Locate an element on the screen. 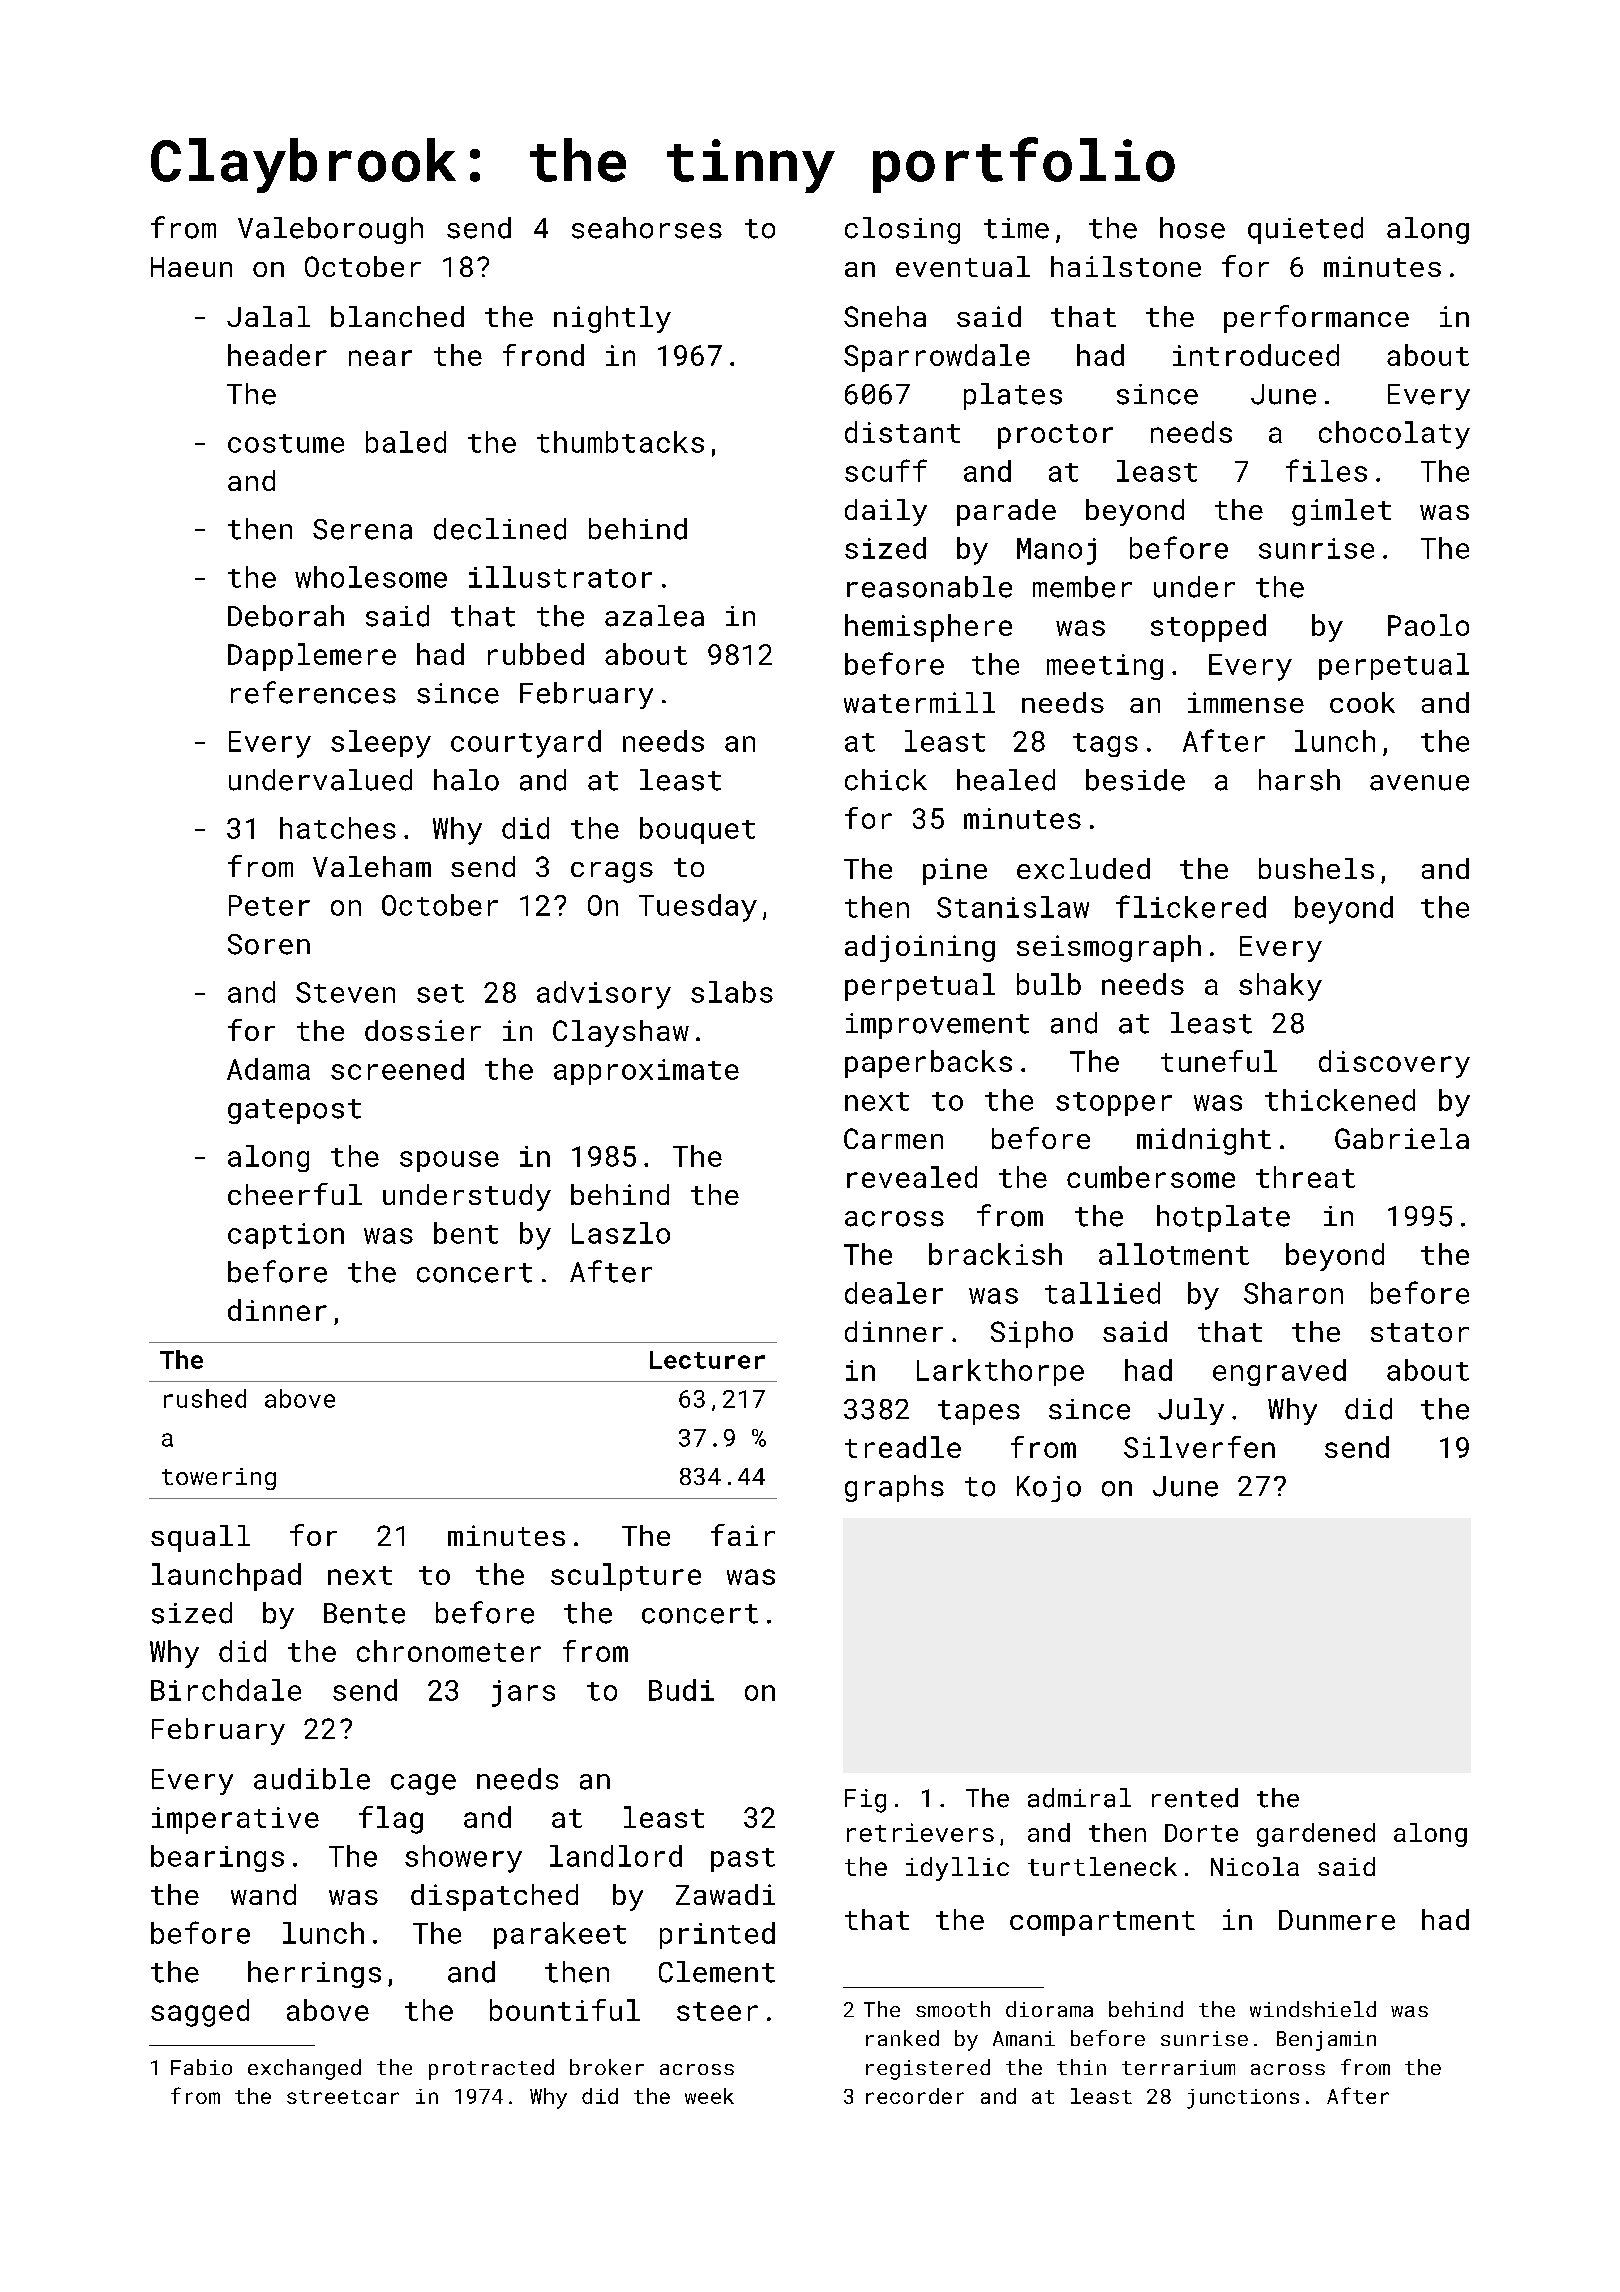 The width and height of the screenshot is (1620, 2292). Steven is located at coordinates (345, 992).
